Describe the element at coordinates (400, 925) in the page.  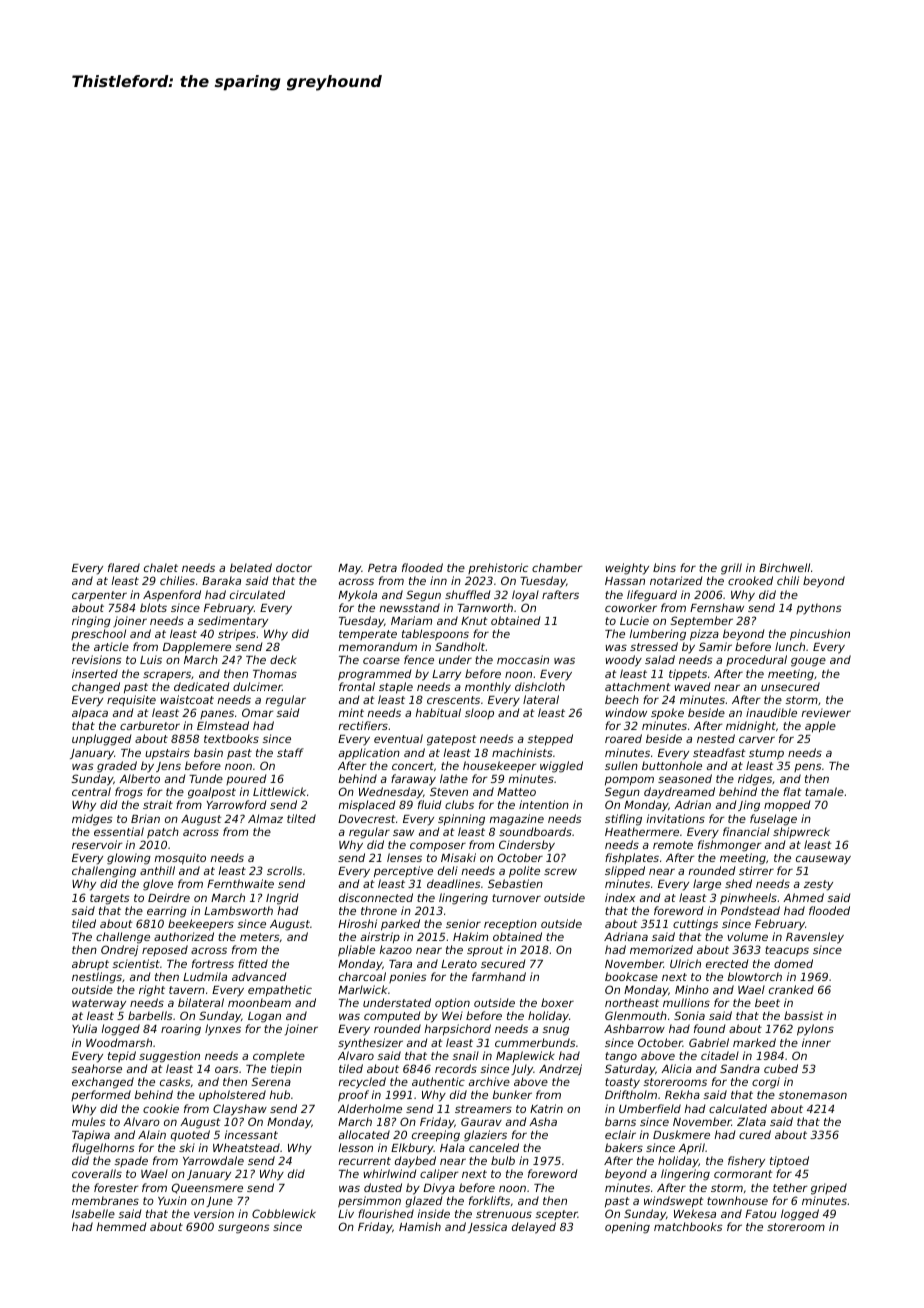
I see `parked` at that location.
